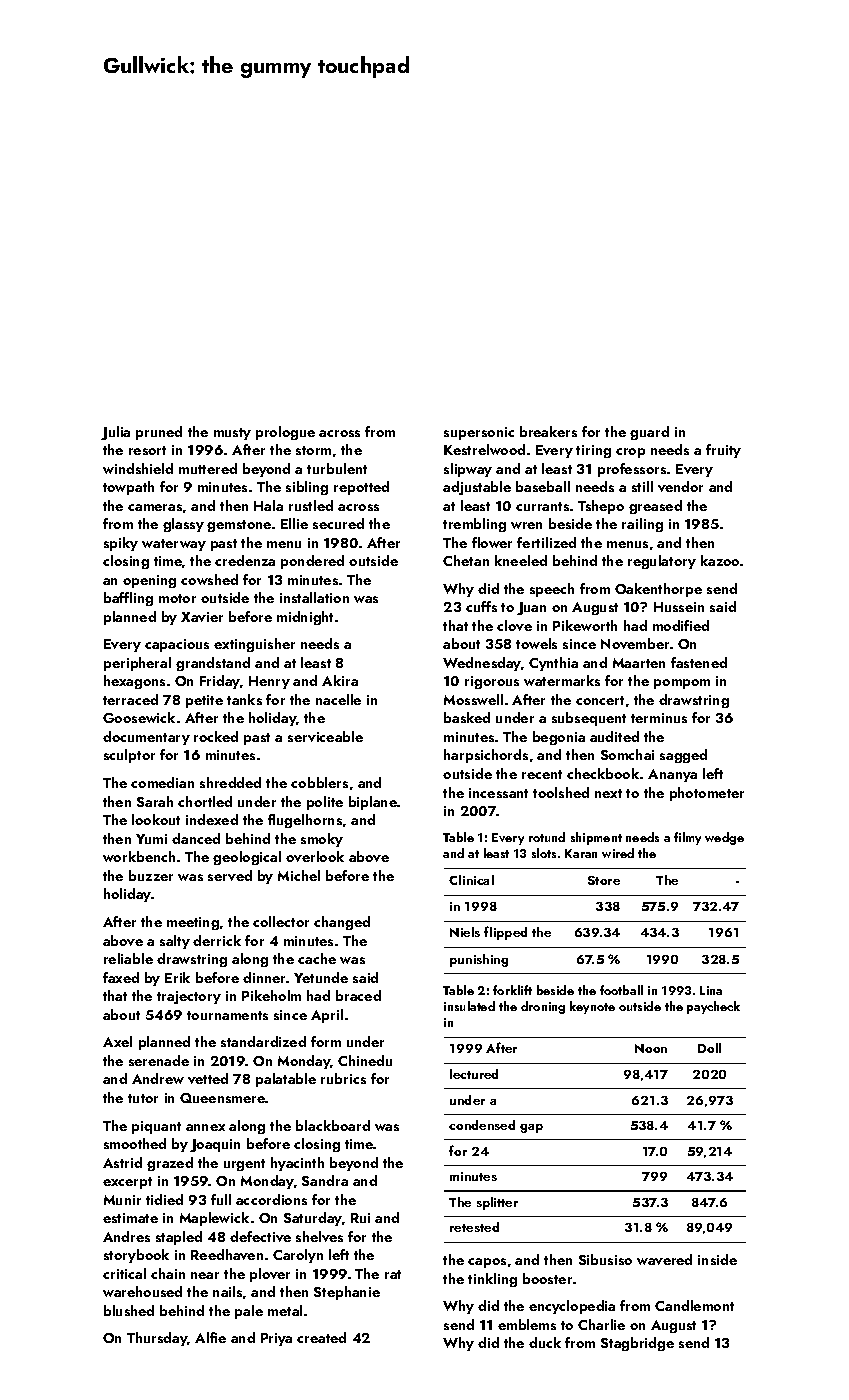  I want to click on Friday, so click(220, 682).
